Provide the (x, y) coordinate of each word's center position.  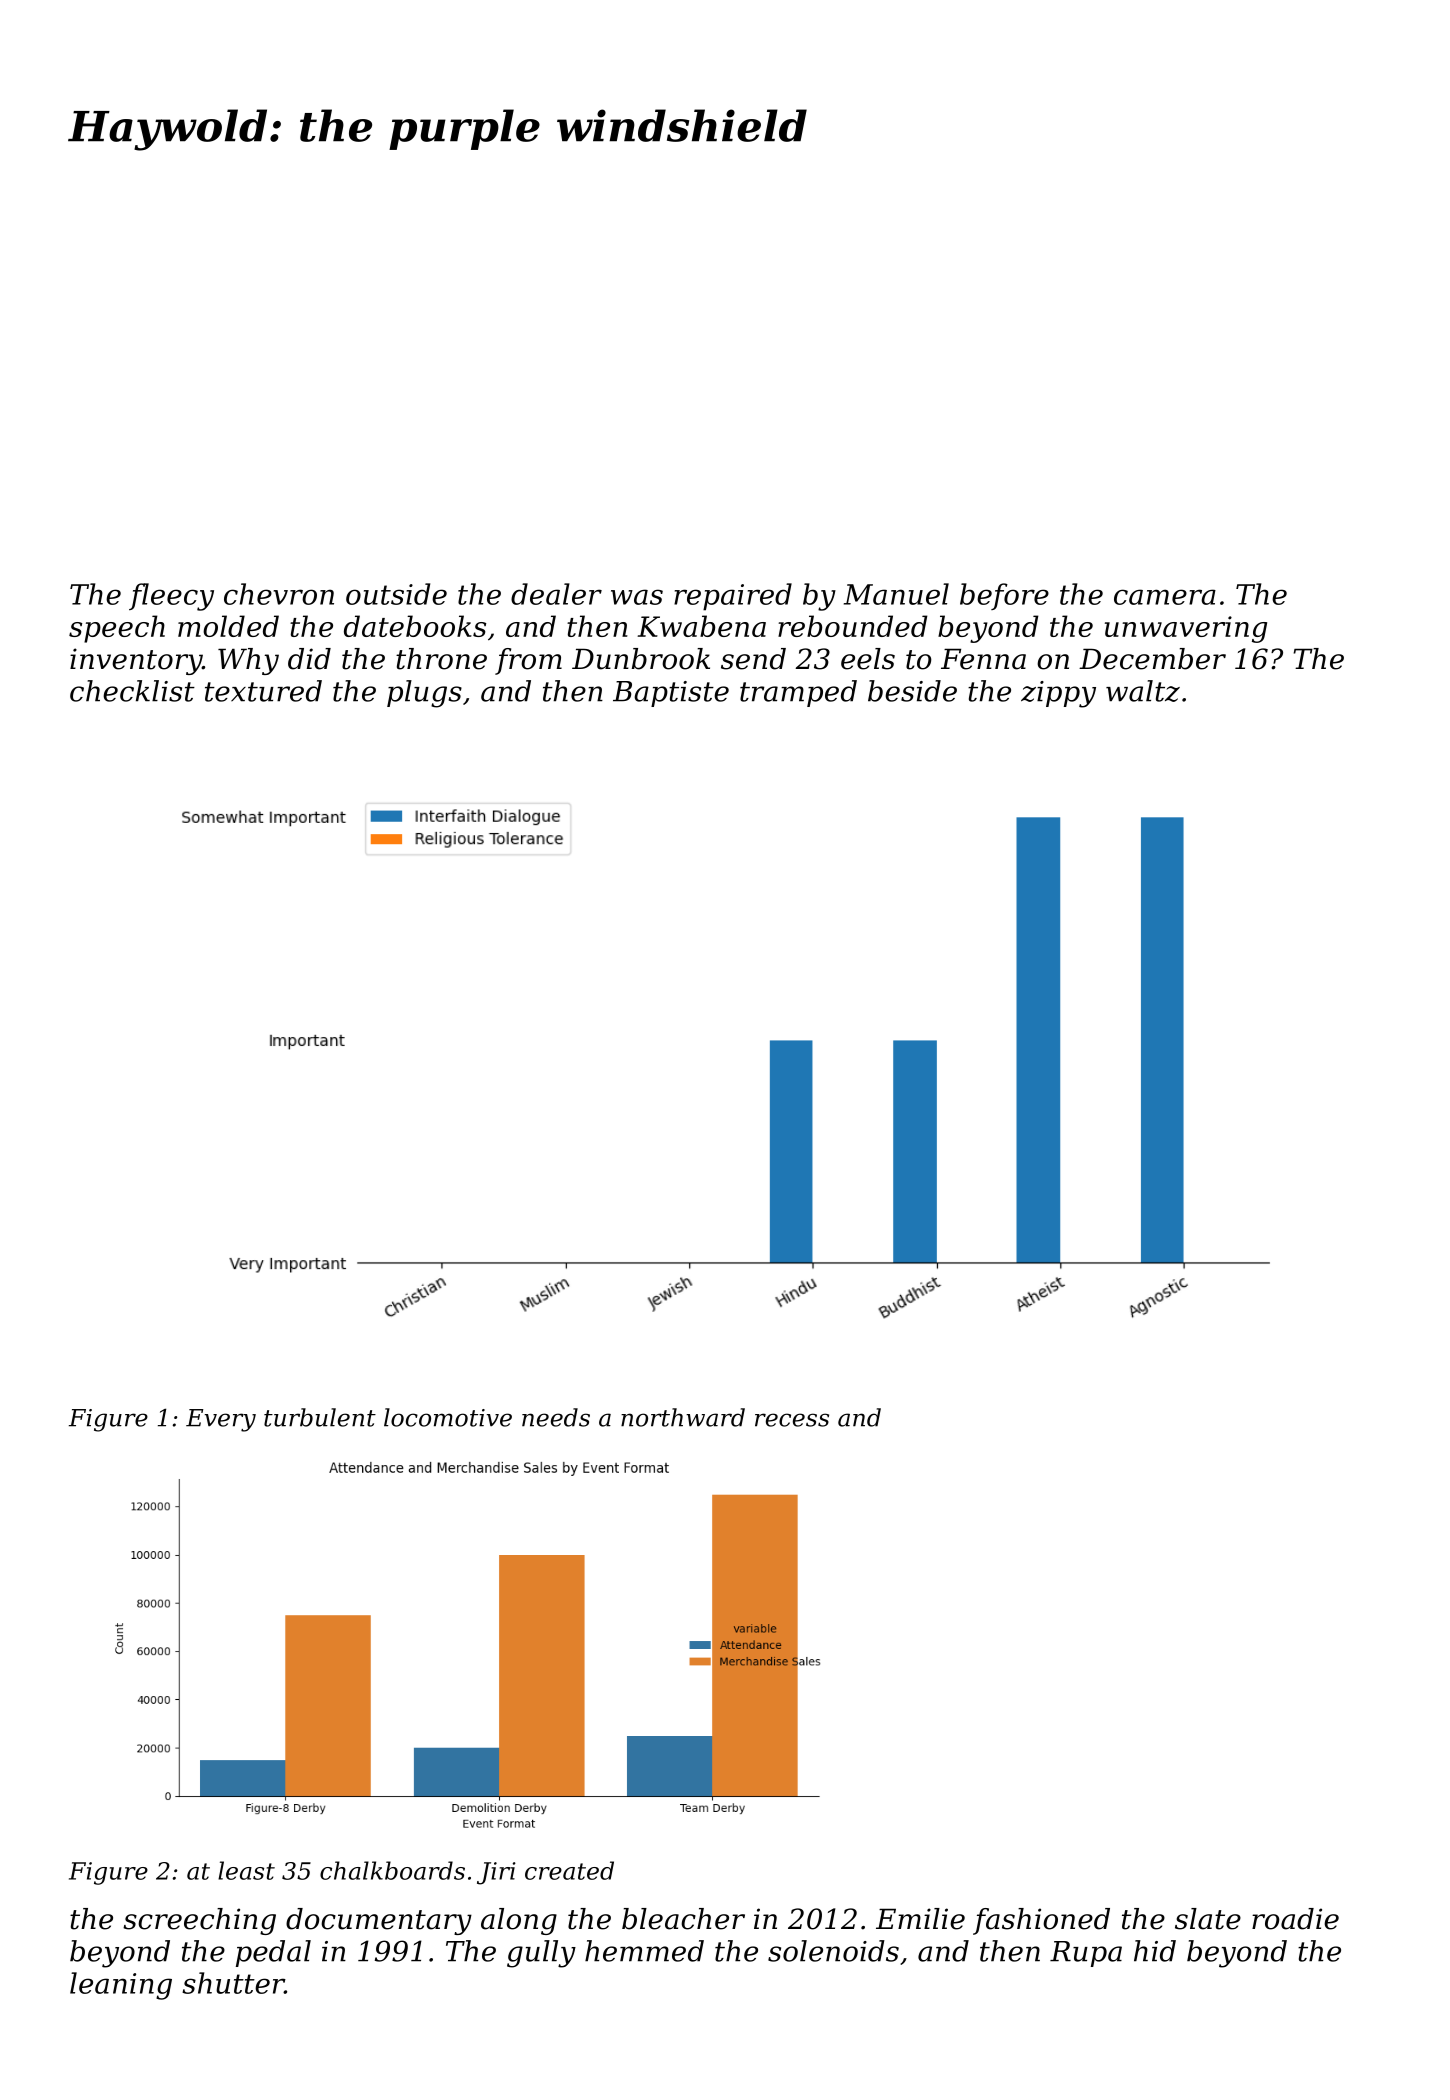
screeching (199, 1921)
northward (683, 1417)
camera (1165, 597)
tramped (798, 693)
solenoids (833, 1951)
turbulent (320, 1417)
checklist (132, 691)
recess (792, 1420)
